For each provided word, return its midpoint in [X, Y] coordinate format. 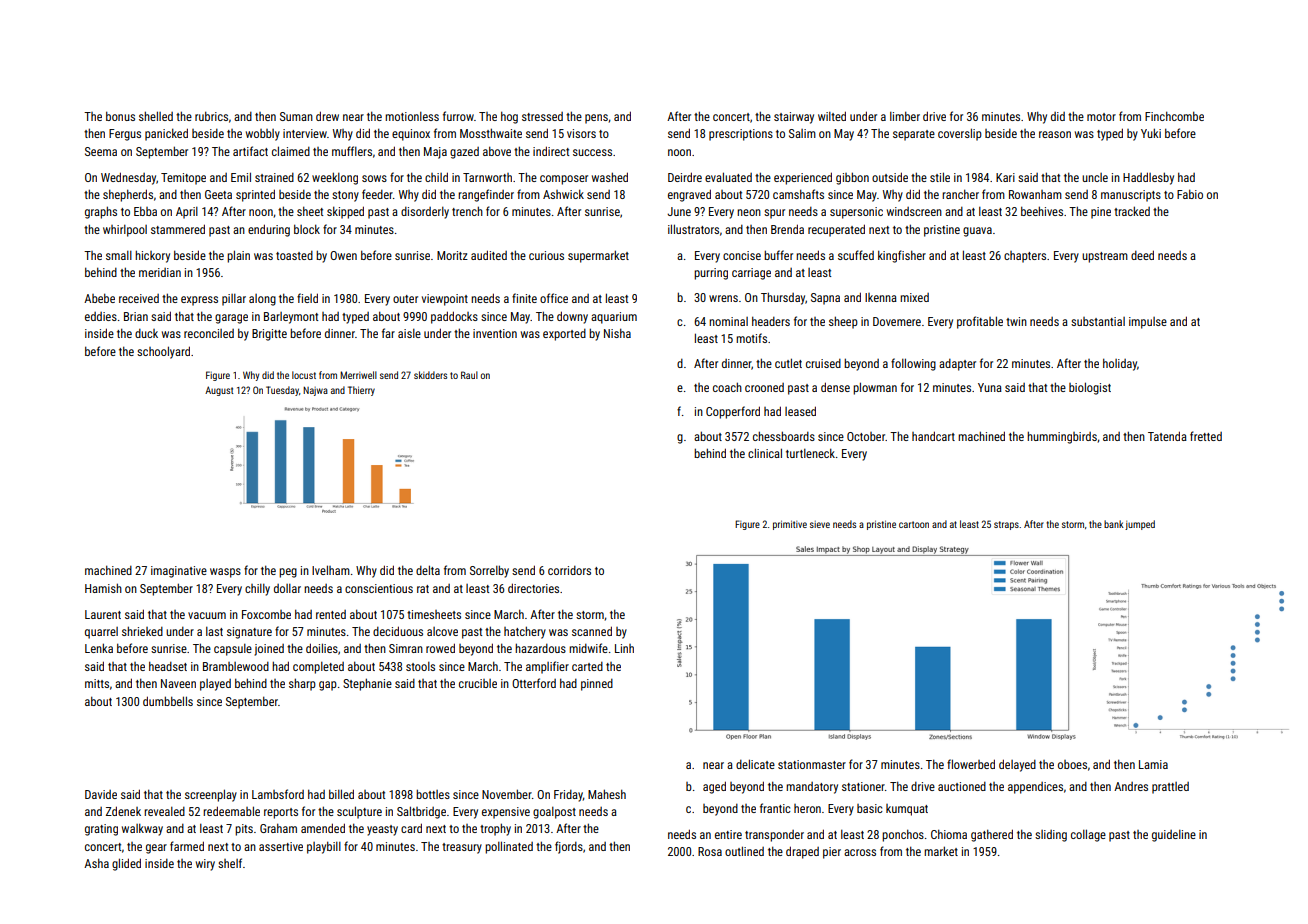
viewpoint [445, 300]
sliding [1051, 836]
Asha [96, 863]
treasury [462, 848]
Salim [802, 133]
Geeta [218, 194]
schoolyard [163, 352]
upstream [1105, 257]
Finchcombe [1174, 116]
